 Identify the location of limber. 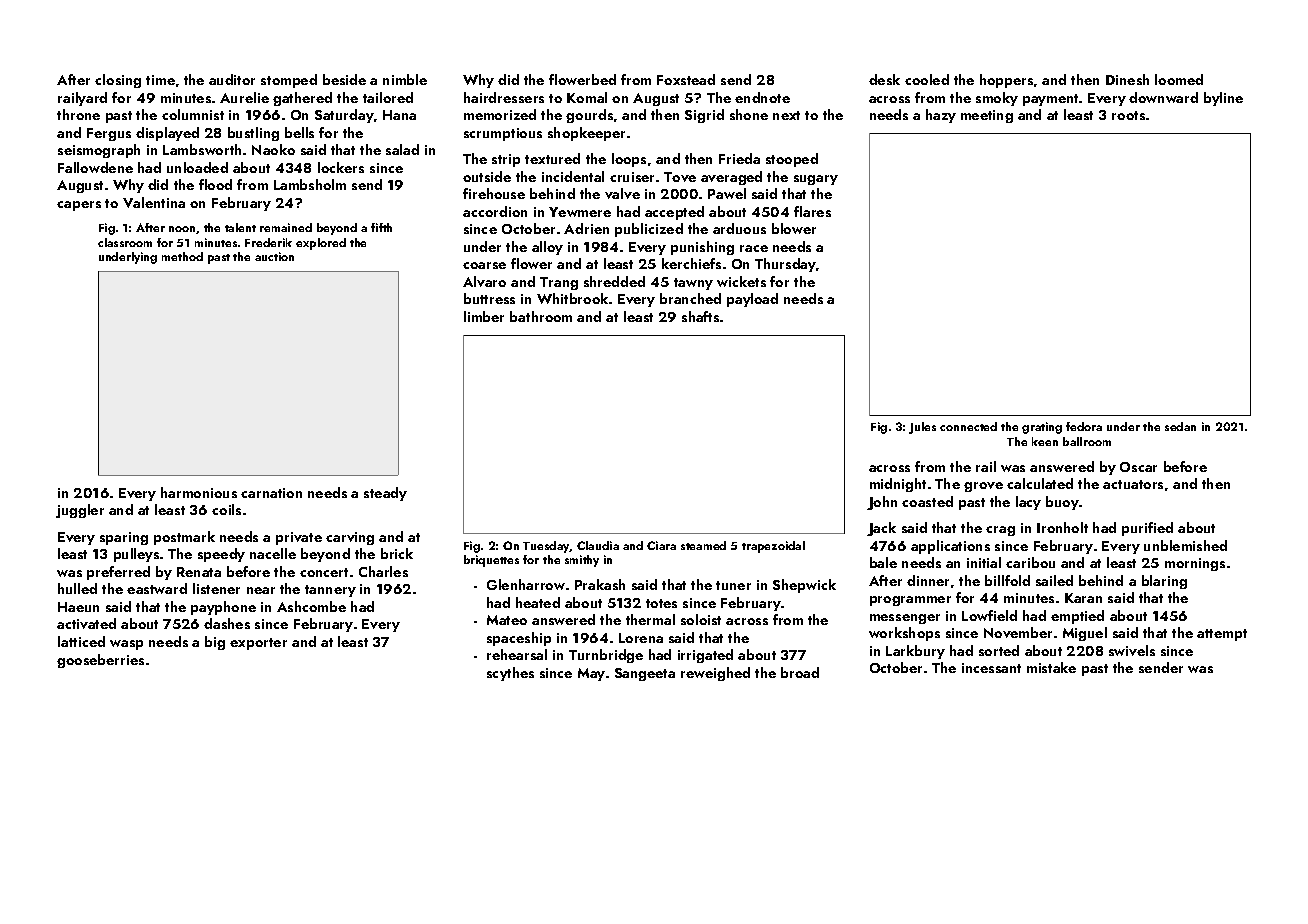
(484, 316).
